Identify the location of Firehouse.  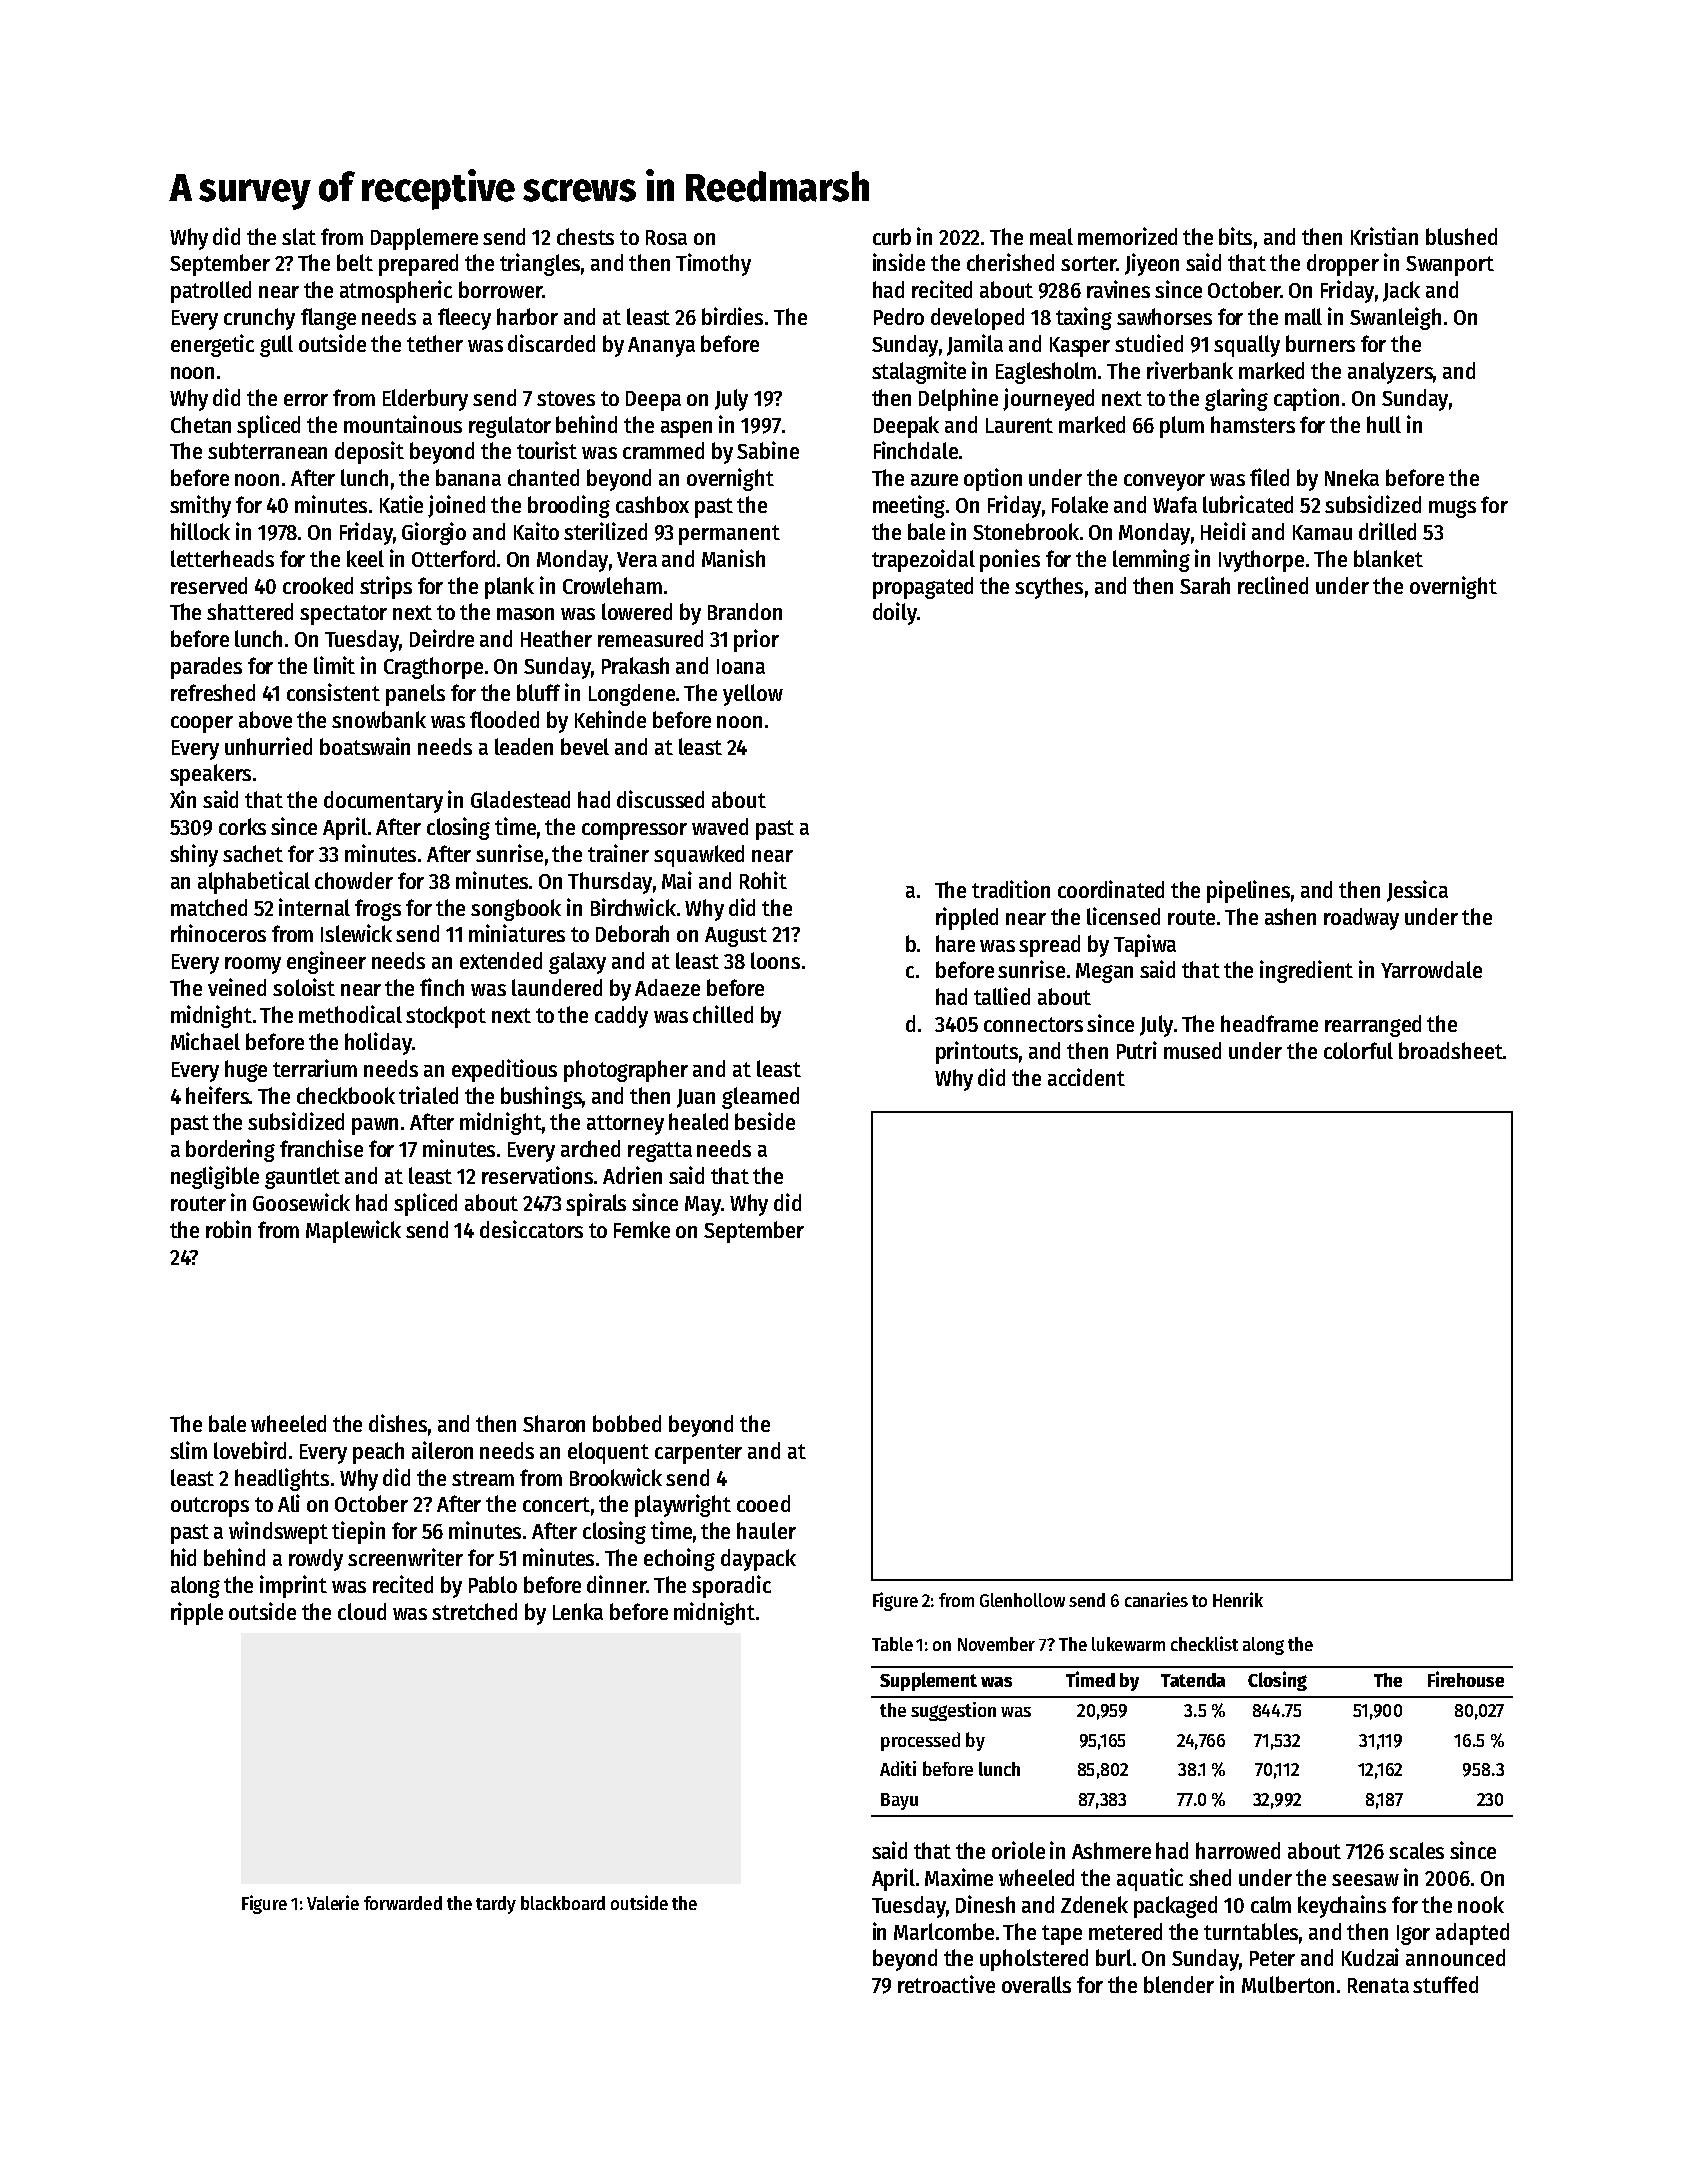
(1466, 1679).
